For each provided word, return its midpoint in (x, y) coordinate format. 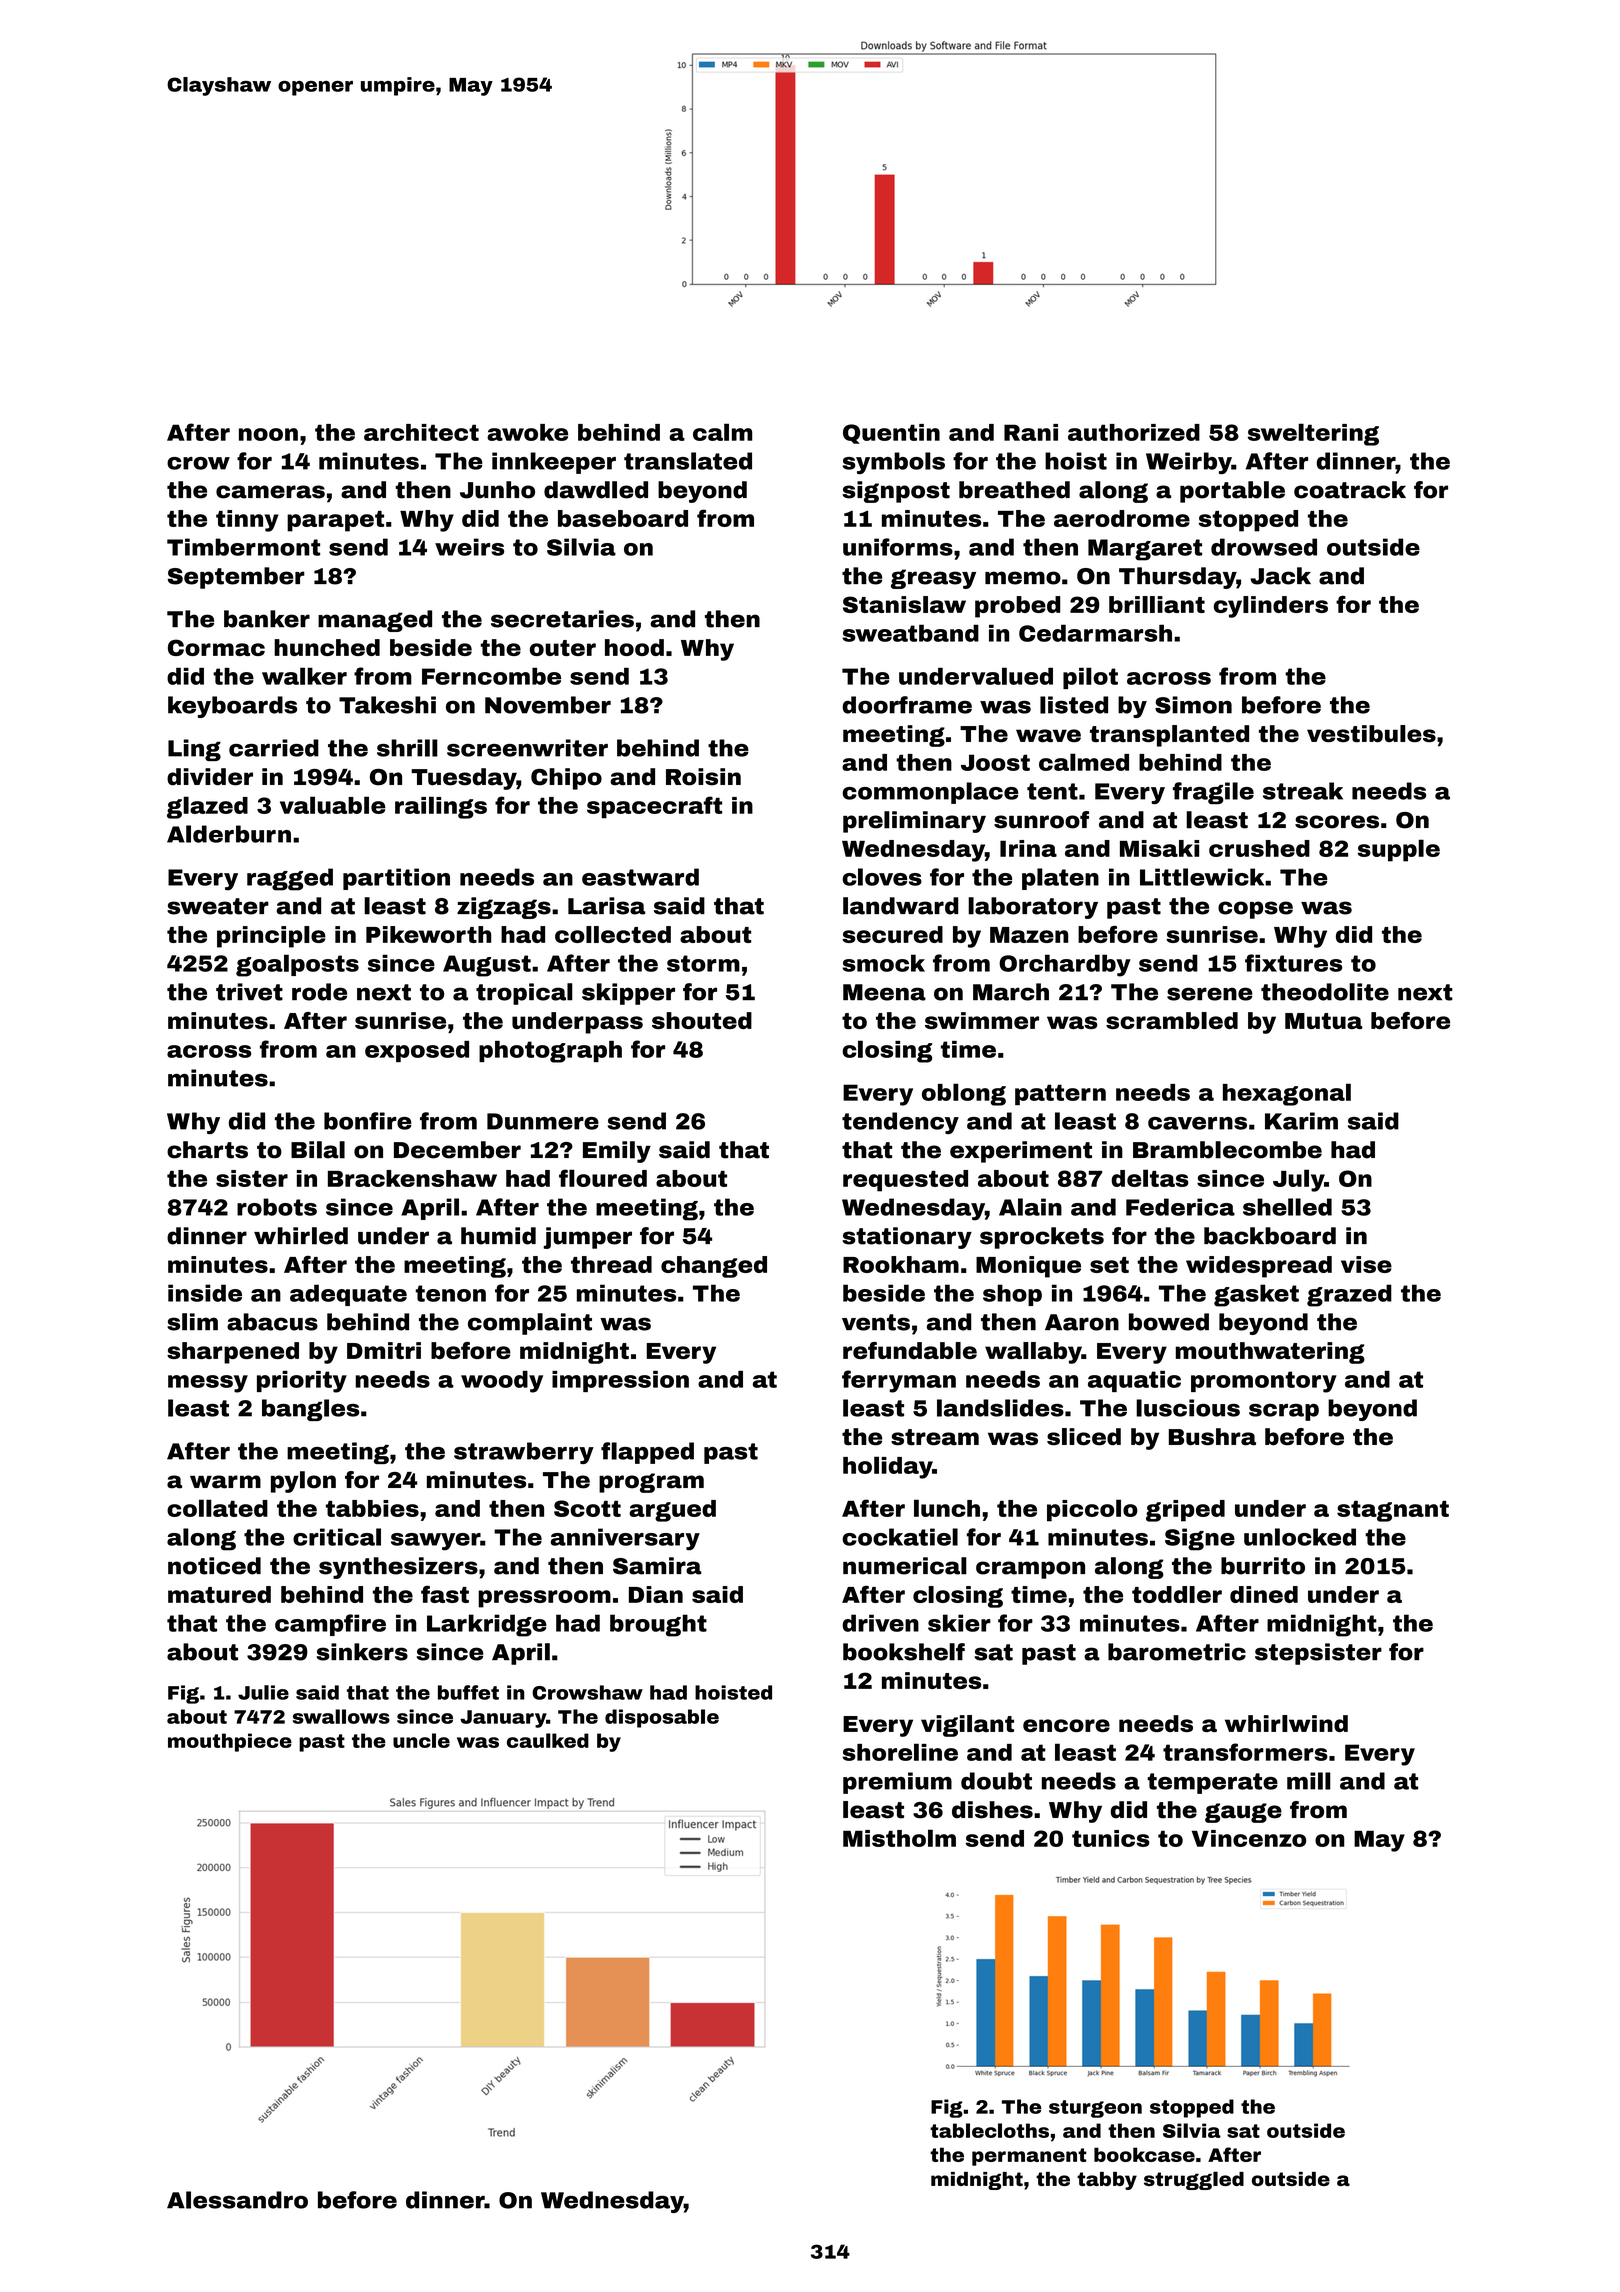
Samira (657, 1566)
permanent (1029, 2157)
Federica (1180, 1207)
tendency (900, 1123)
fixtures (1293, 963)
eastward (640, 877)
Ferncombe (491, 676)
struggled (1194, 2180)
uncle (421, 1740)
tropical (524, 994)
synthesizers (398, 1568)
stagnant (1393, 1511)
